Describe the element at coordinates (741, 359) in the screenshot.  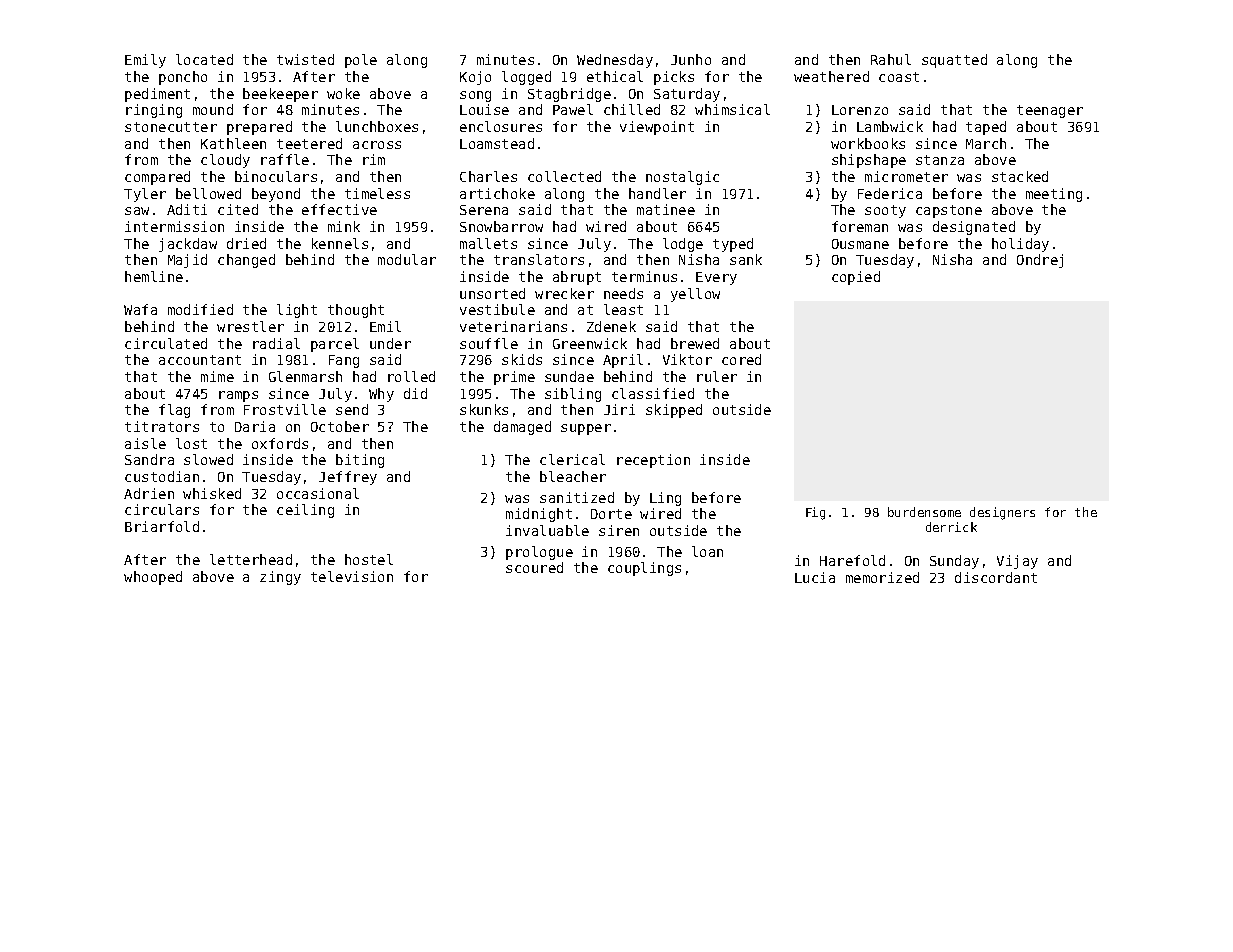
I see `cored` at that location.
